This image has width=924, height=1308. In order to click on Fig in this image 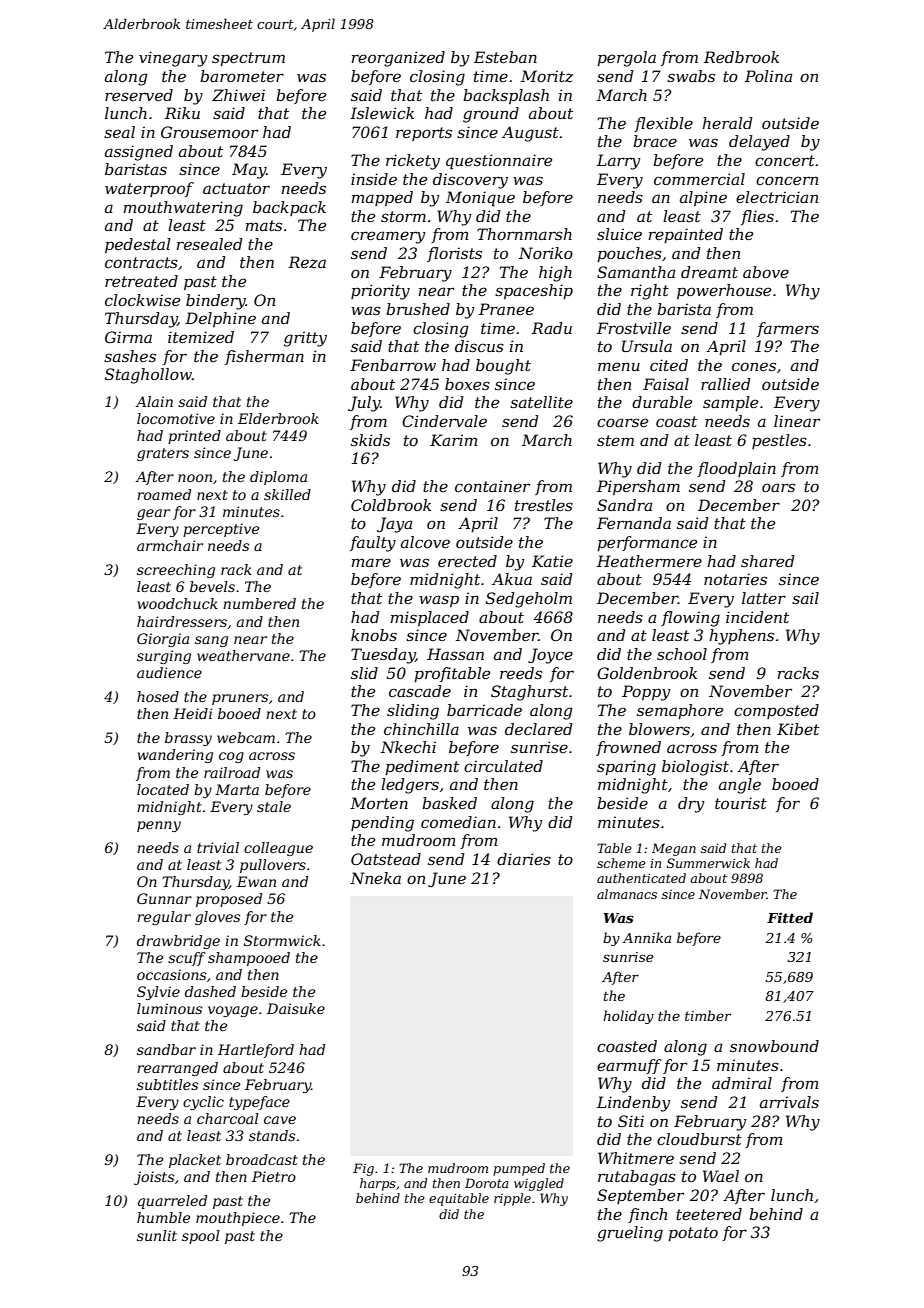, I will do `click(363, 1169)`.
